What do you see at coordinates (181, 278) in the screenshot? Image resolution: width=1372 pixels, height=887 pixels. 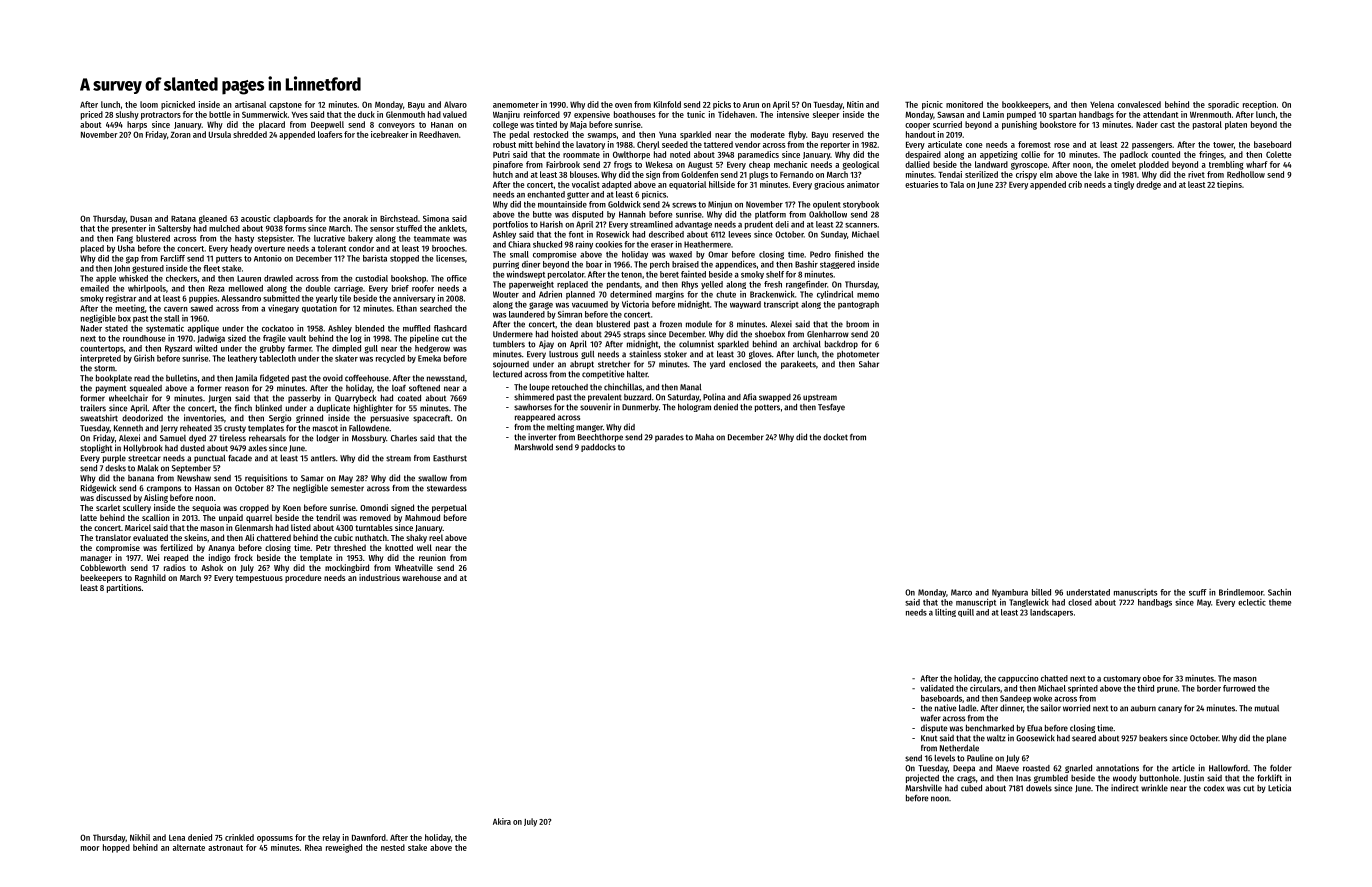 I see `checkers` at bounding box center [181, 278].
